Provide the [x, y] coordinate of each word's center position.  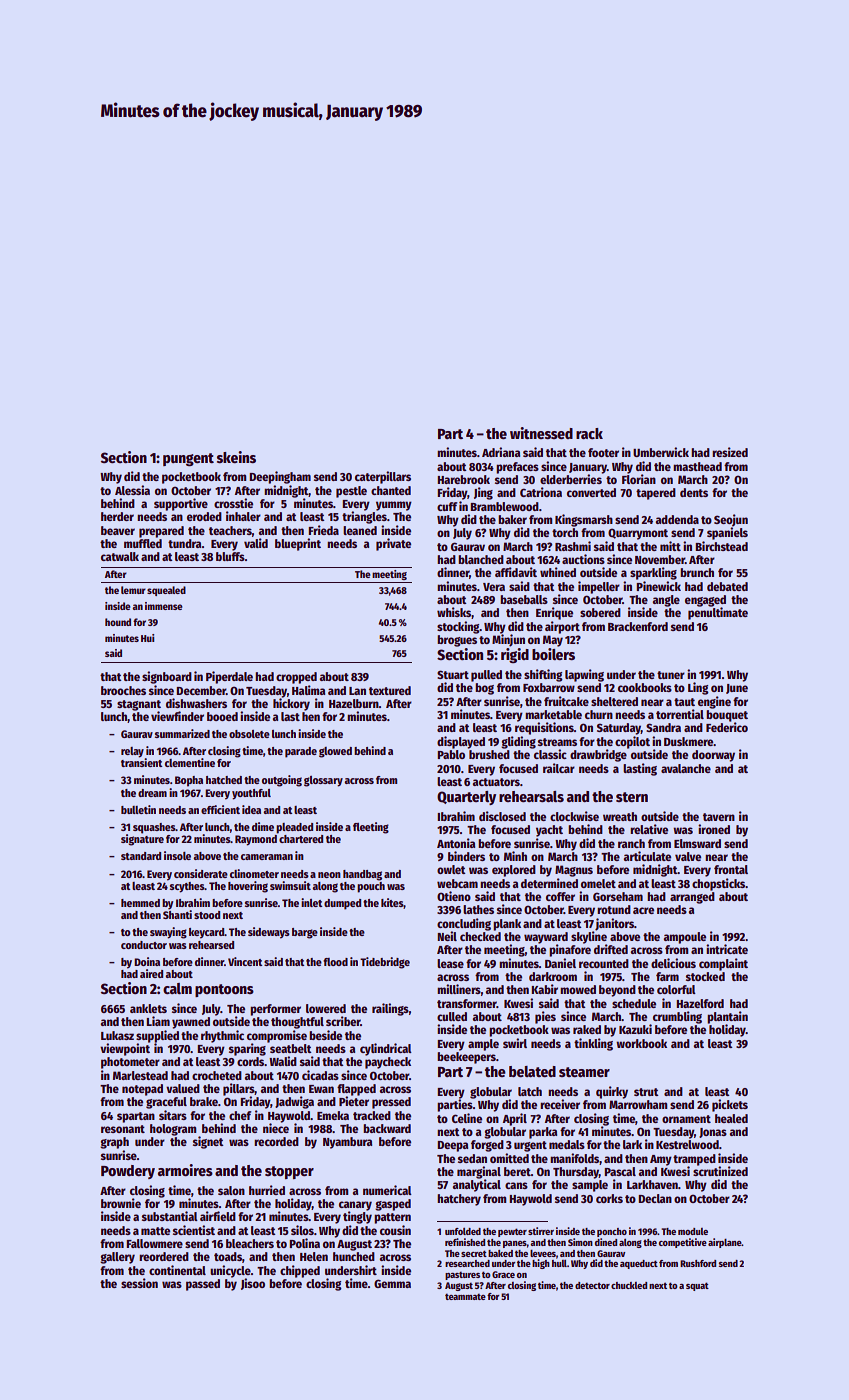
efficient [220, 809]
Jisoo [253, 1284]
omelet [598, 883]
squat [697, 1286]
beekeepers [466, 1058]
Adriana [501, 452]
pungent [188, 459]
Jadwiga [294, 1102]
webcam [457, 883]
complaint [723, 964]
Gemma [392, 1283]
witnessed [541, 433]
